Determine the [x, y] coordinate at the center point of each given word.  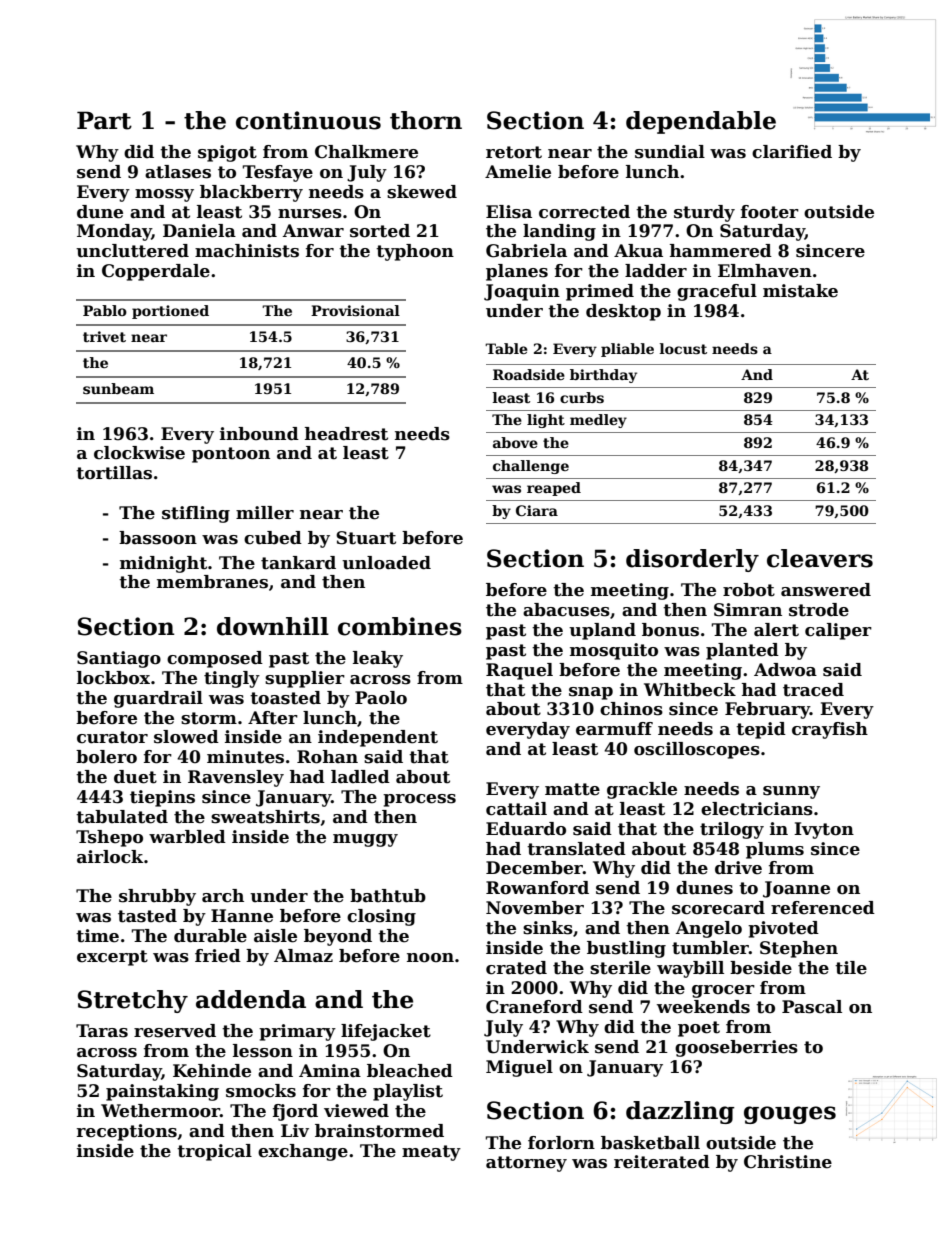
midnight [163, 564]
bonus [670, 630]
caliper [838, 631]
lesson [263, 1051]
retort [514, 152]
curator [112, 737]
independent [378, 738]
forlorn [561, 1143]
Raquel [519, 671]
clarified [792, 152]
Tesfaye [278, 173]
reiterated [662, 1162]
